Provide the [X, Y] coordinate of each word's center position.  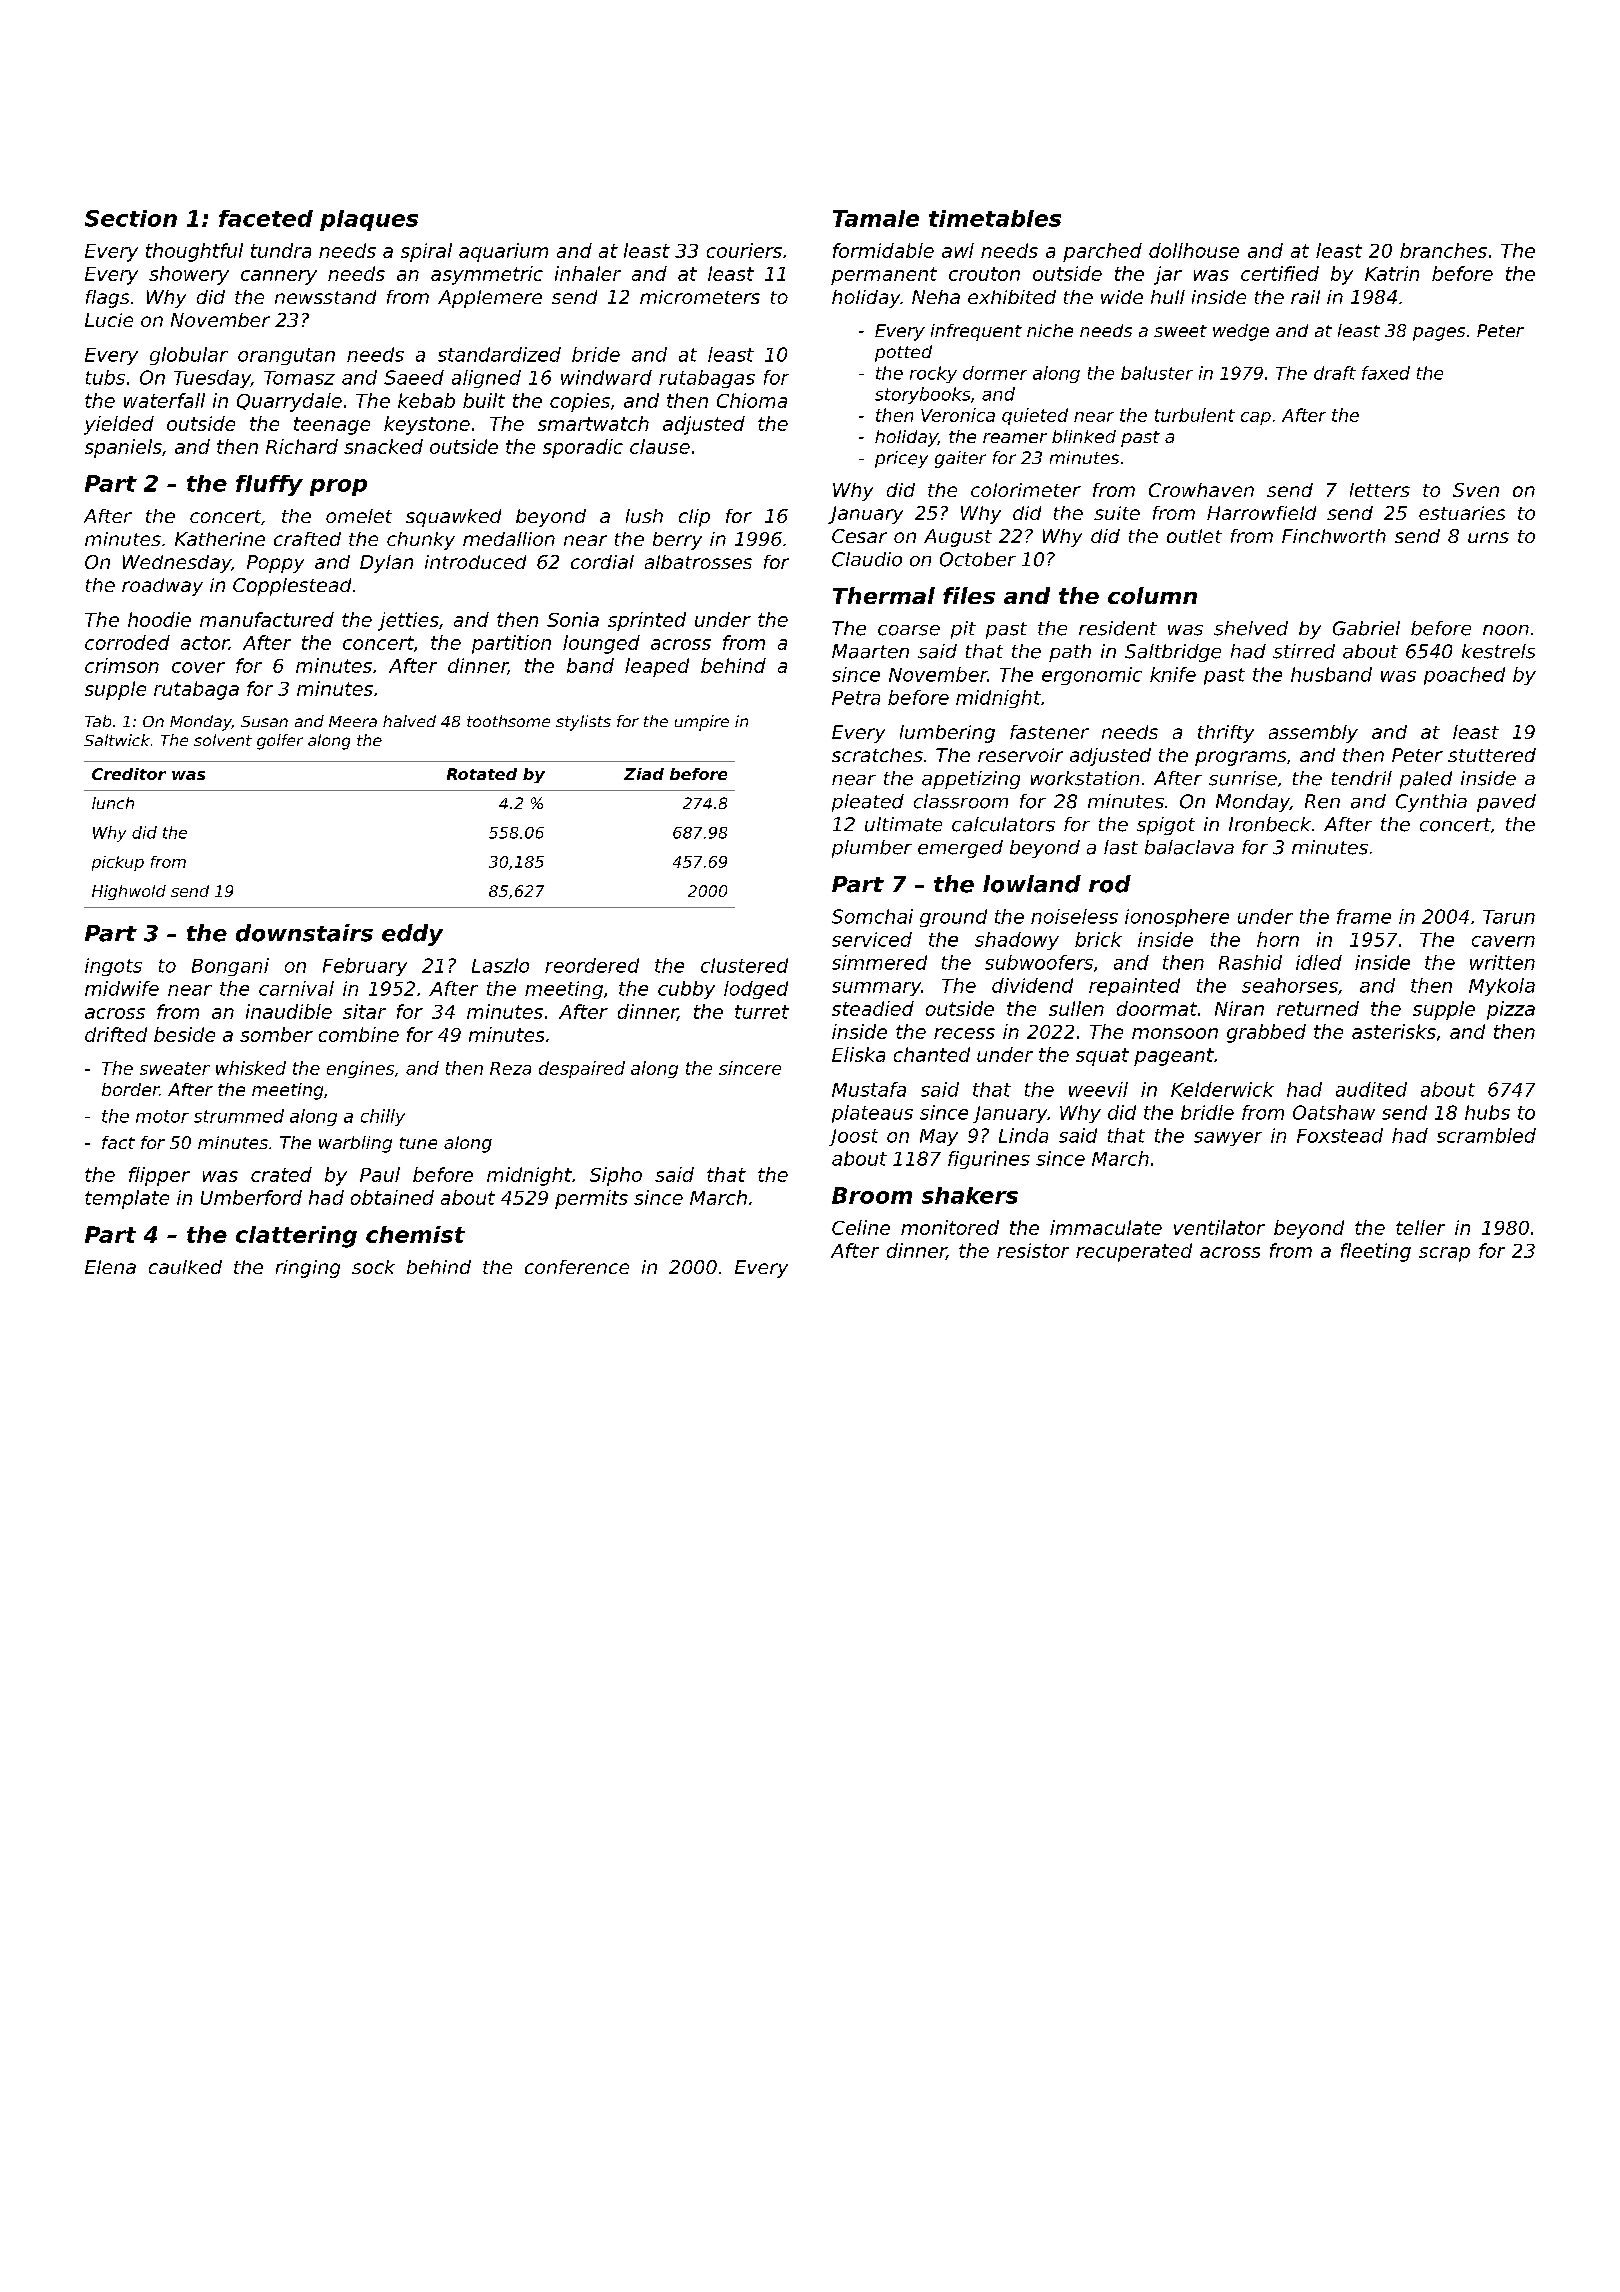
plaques [369, 220]
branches [1443, 250]
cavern [1503, 941]
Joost [853, 1137]
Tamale [876, 218]
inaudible [289, 1011]
